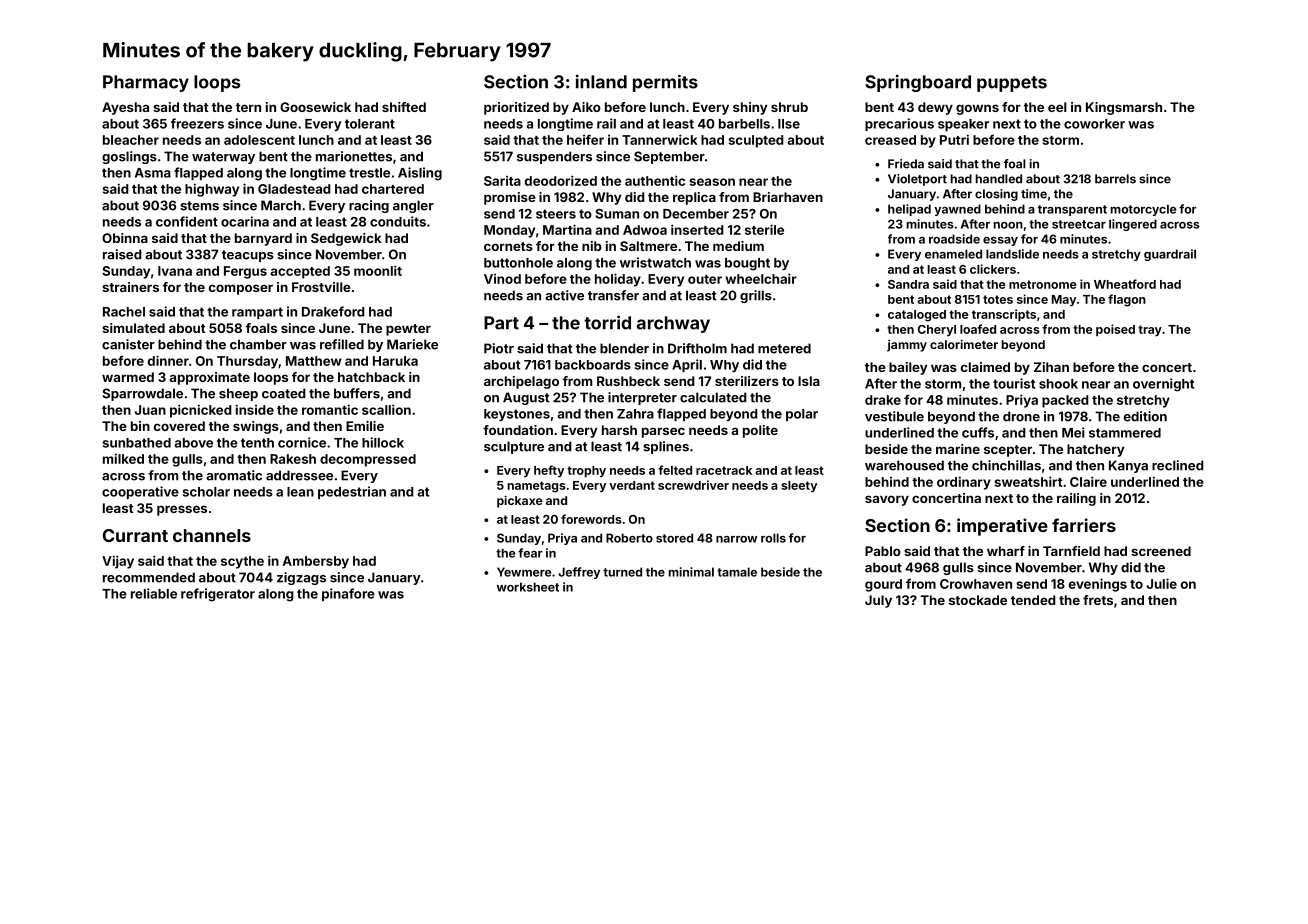 Image resolution: width=1308 pixels, height=924 pixels. Describe the element at coordinates (1012, 84) in the document. I see `puppets` at that location.
